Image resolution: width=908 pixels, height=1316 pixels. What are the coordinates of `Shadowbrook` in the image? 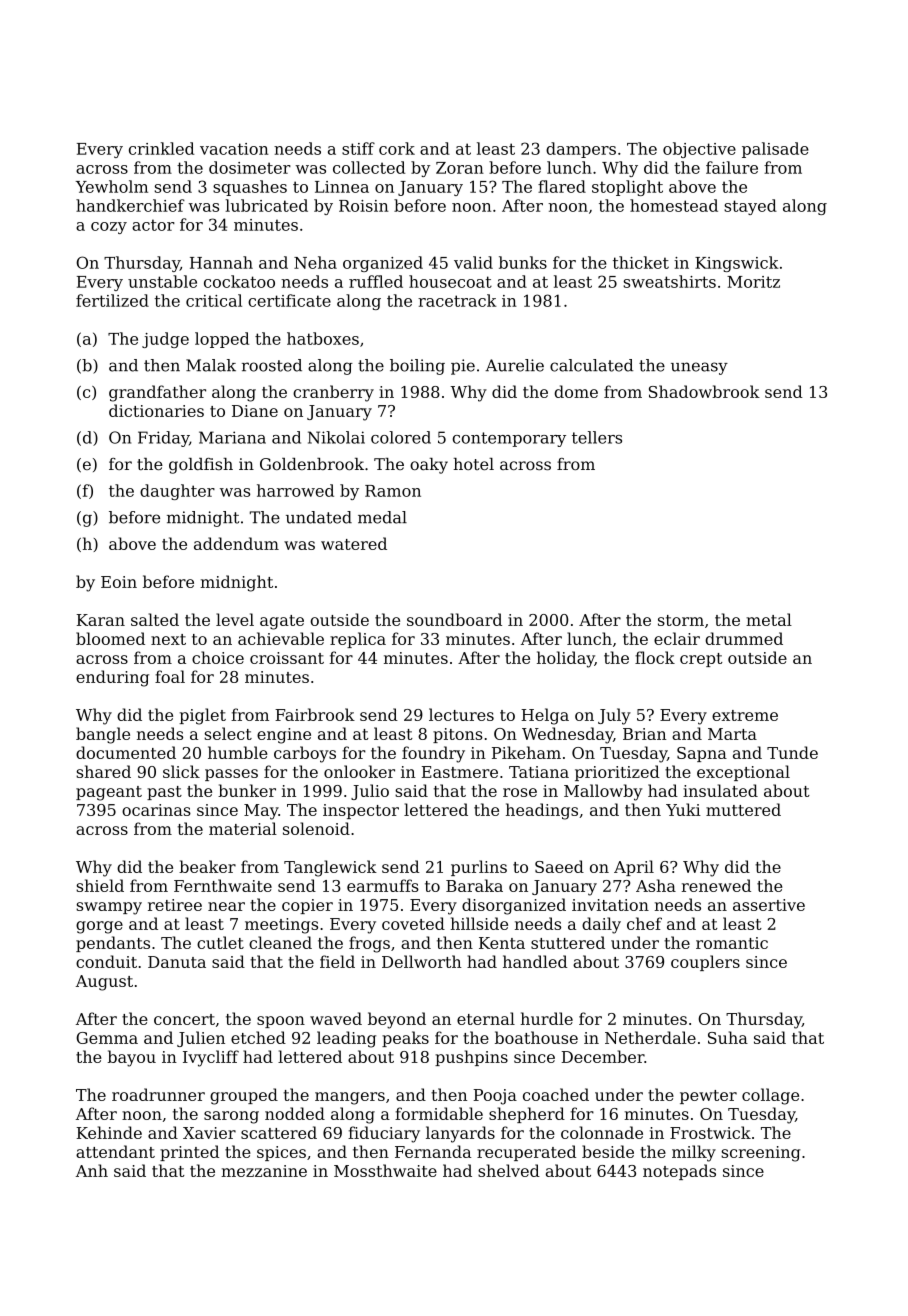 It's located at (704, 391).
